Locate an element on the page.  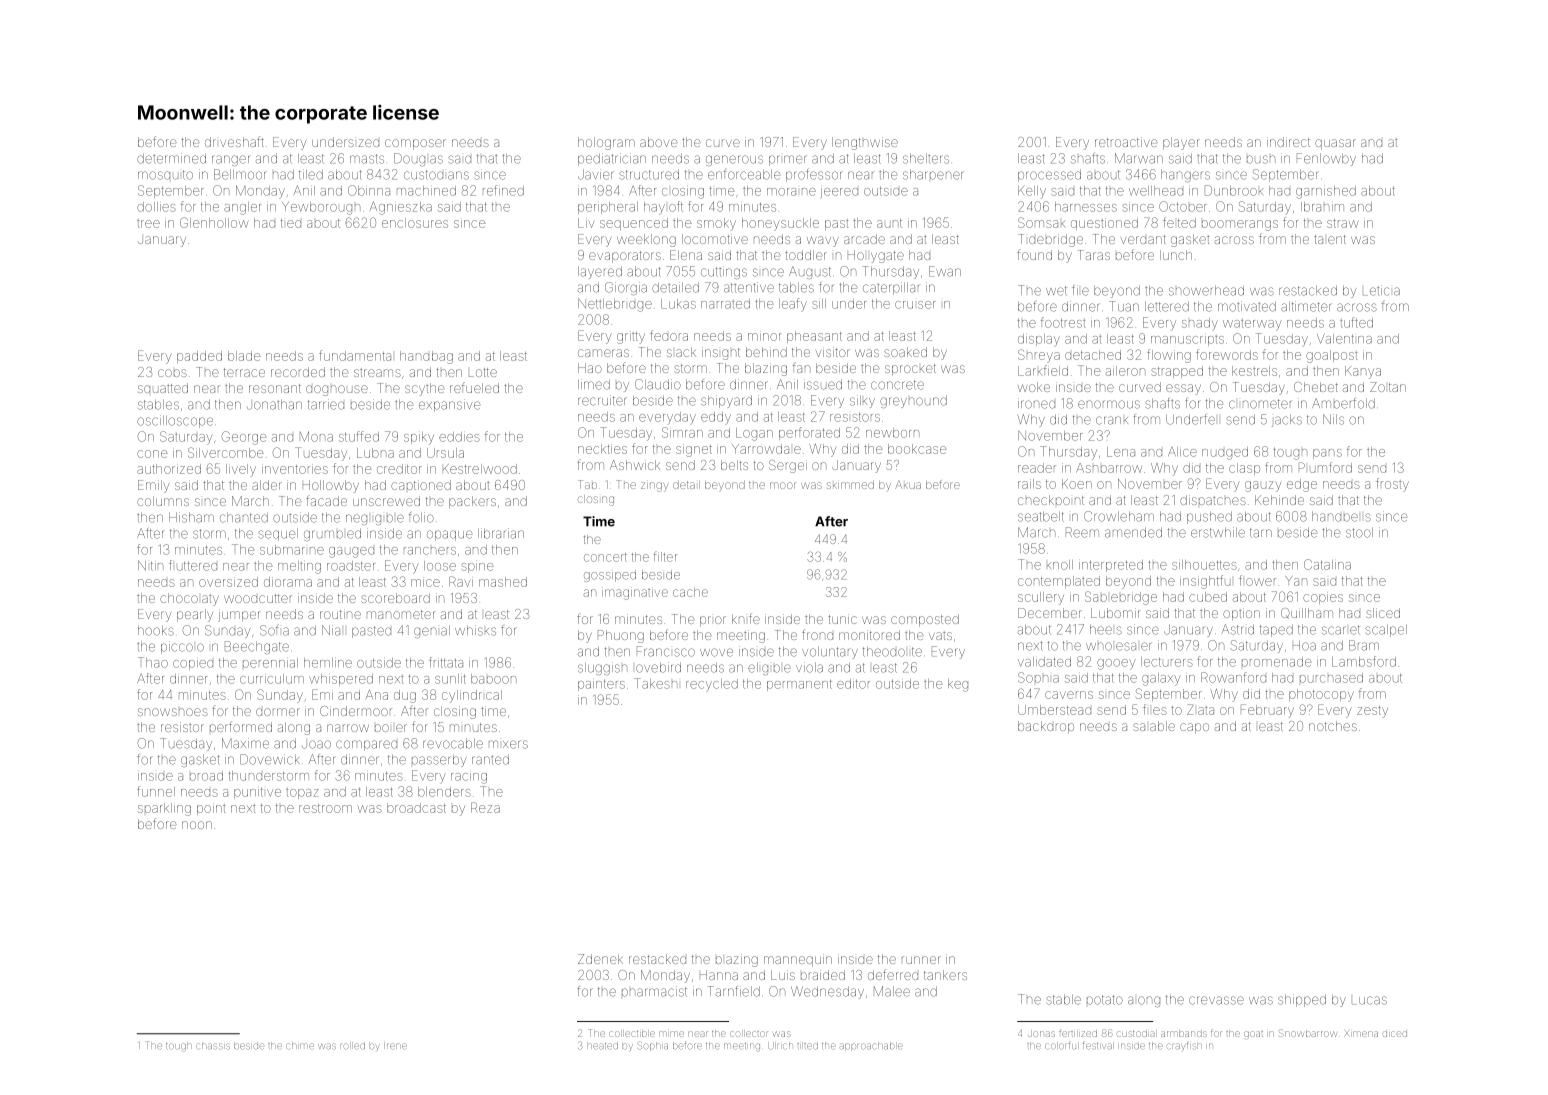
potato is located at coordinates (1105, 1000).
